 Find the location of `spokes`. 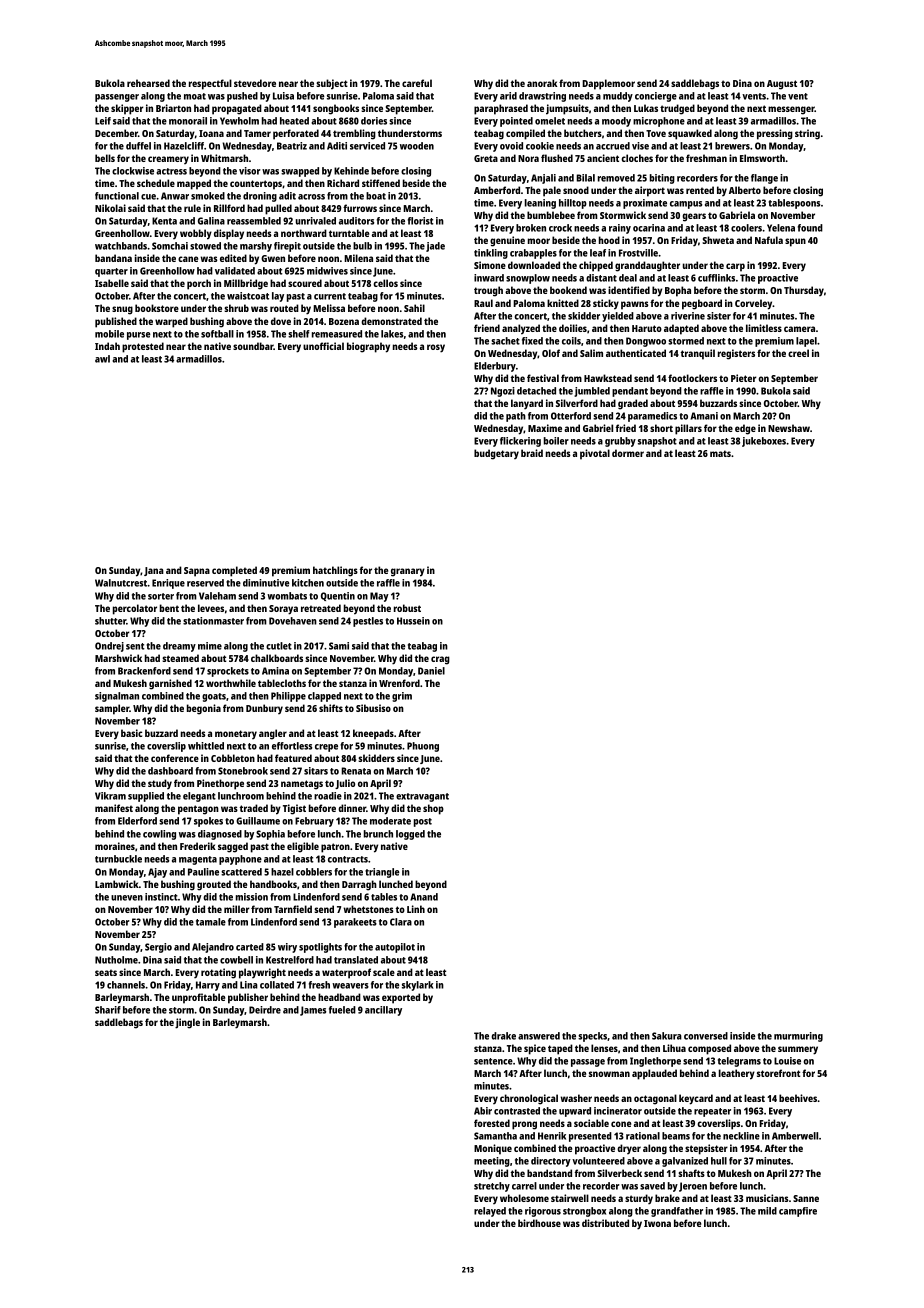

spokes is located at coordinates (208, 822).
